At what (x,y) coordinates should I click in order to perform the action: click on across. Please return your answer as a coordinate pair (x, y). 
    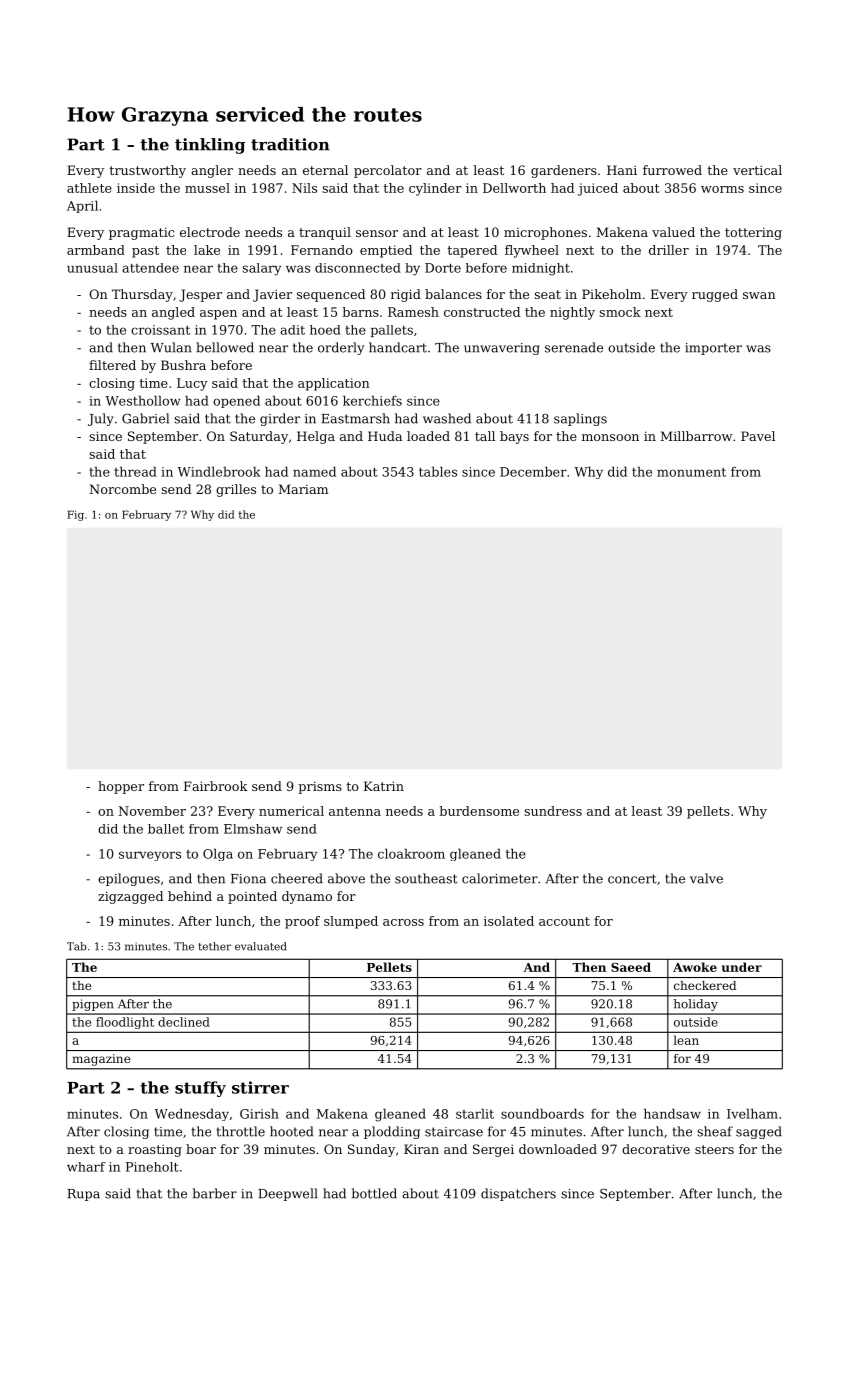
    Looking at the image, I should click on (403, 922).
